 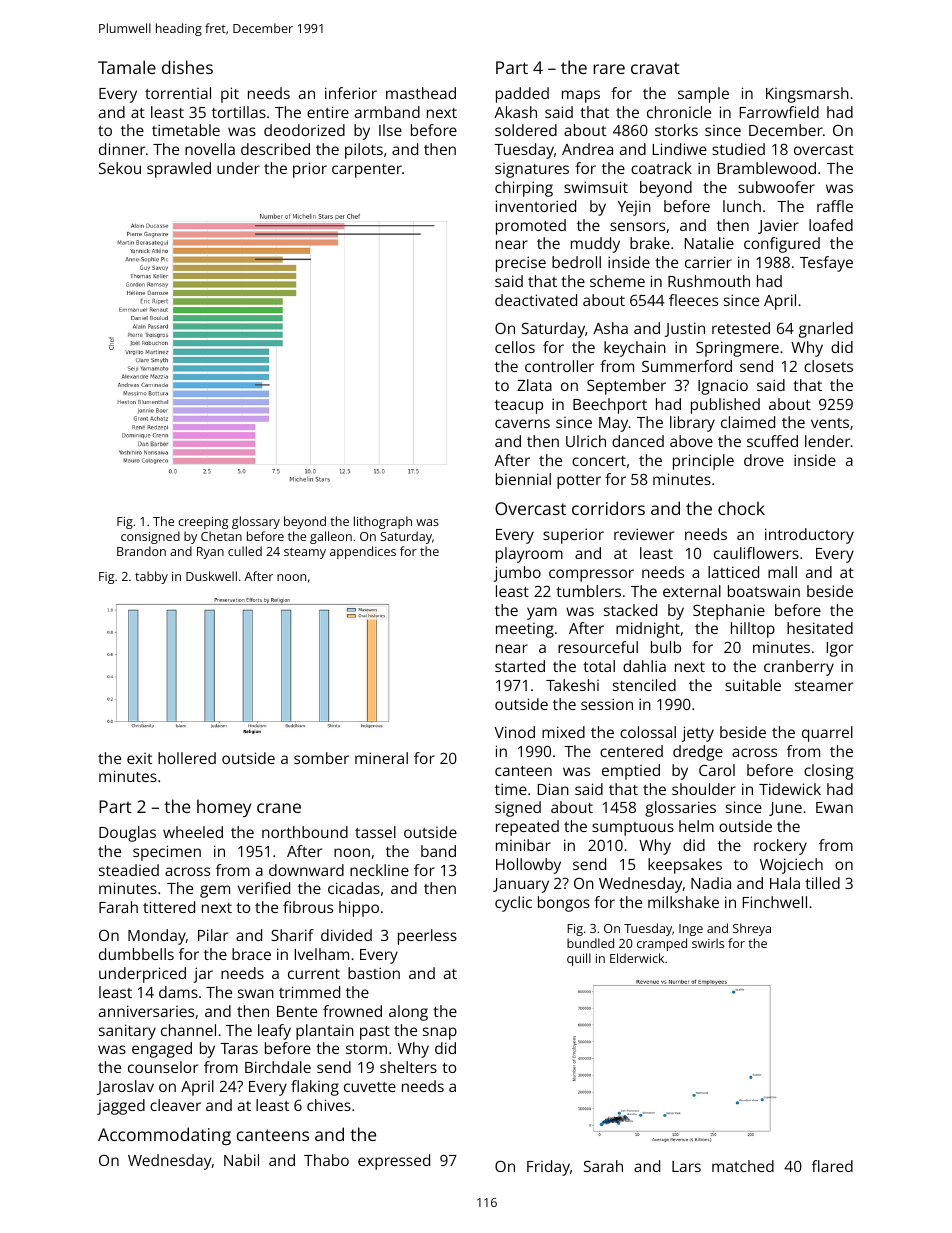 What do you see at coordinates (522, 95) in the screenshot?
I see `padded` at bounding box center [522, 95].
